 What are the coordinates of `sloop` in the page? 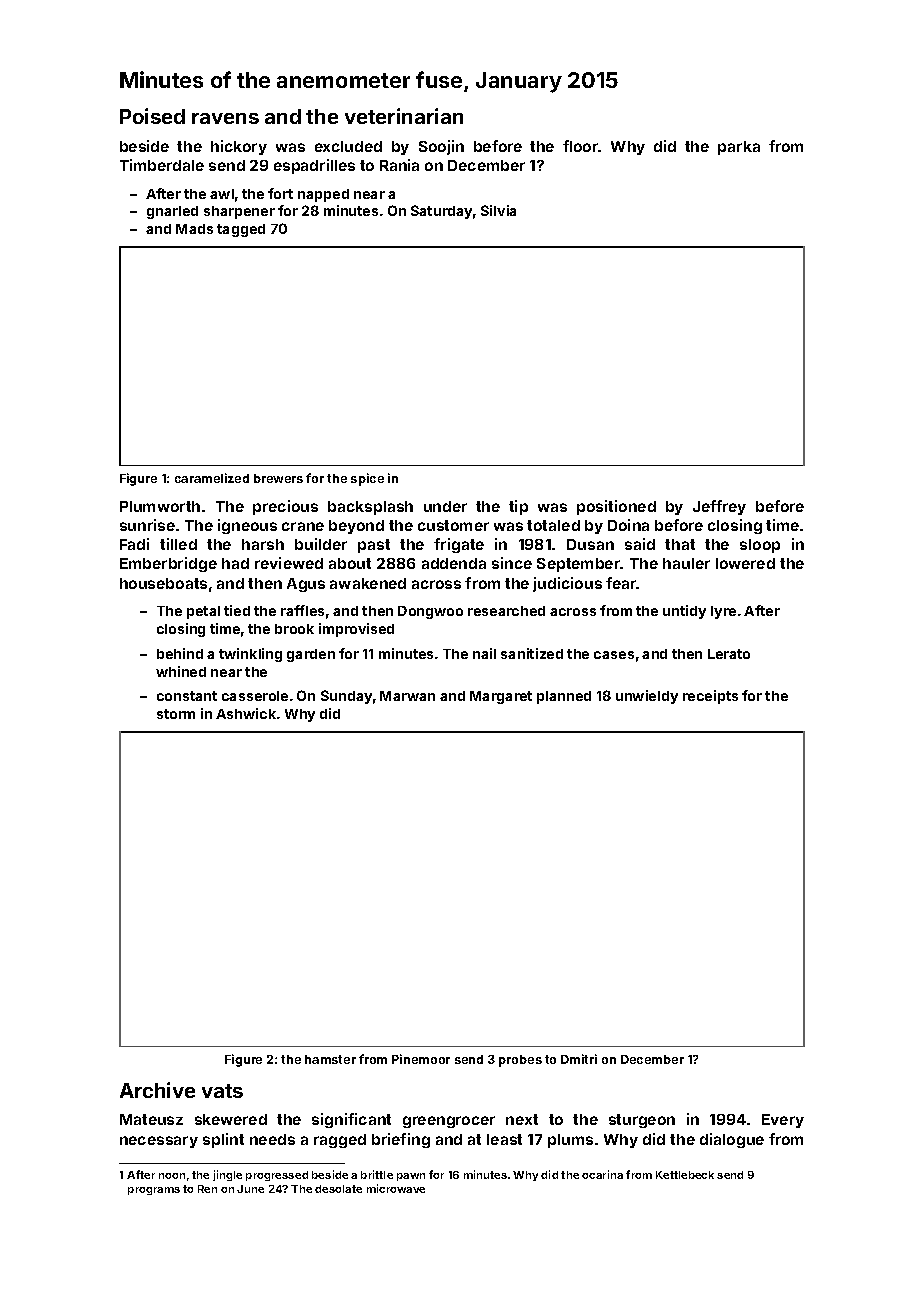 It's located at (760, 546).
